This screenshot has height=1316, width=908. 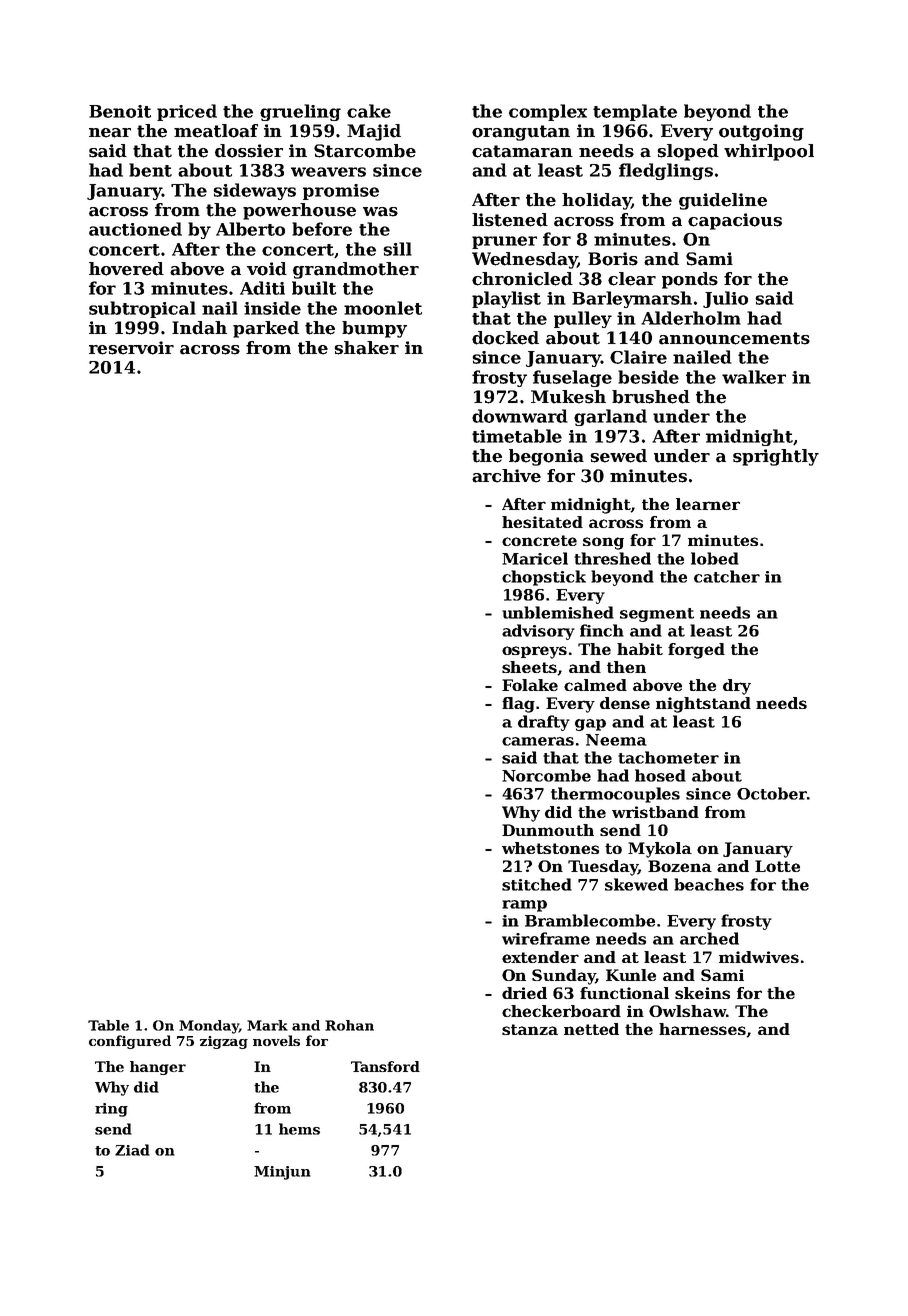 I want to click on Kunle, so click(x=631, y=975).
